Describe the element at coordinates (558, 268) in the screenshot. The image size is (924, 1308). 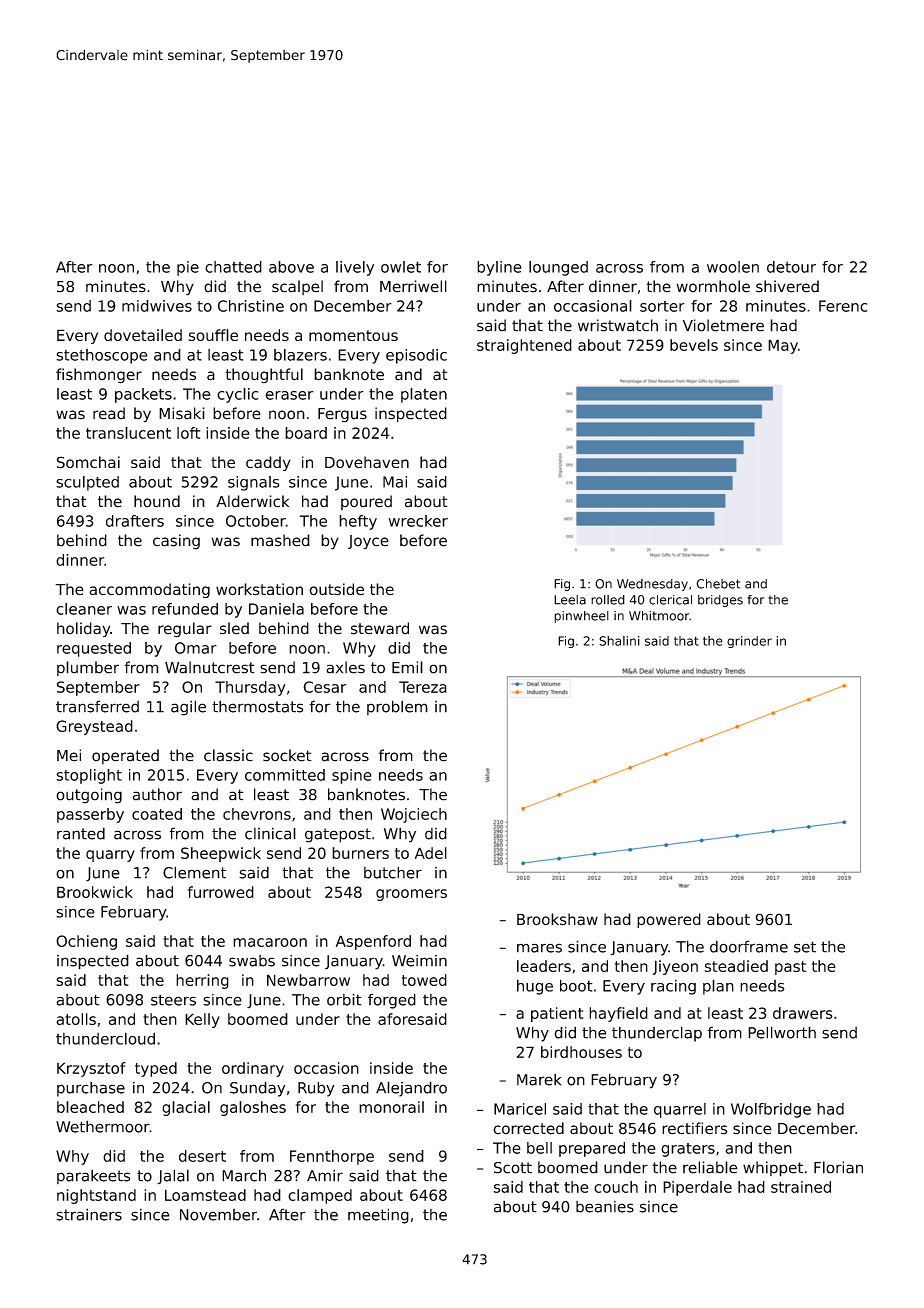
I see `lounged` at that location.
